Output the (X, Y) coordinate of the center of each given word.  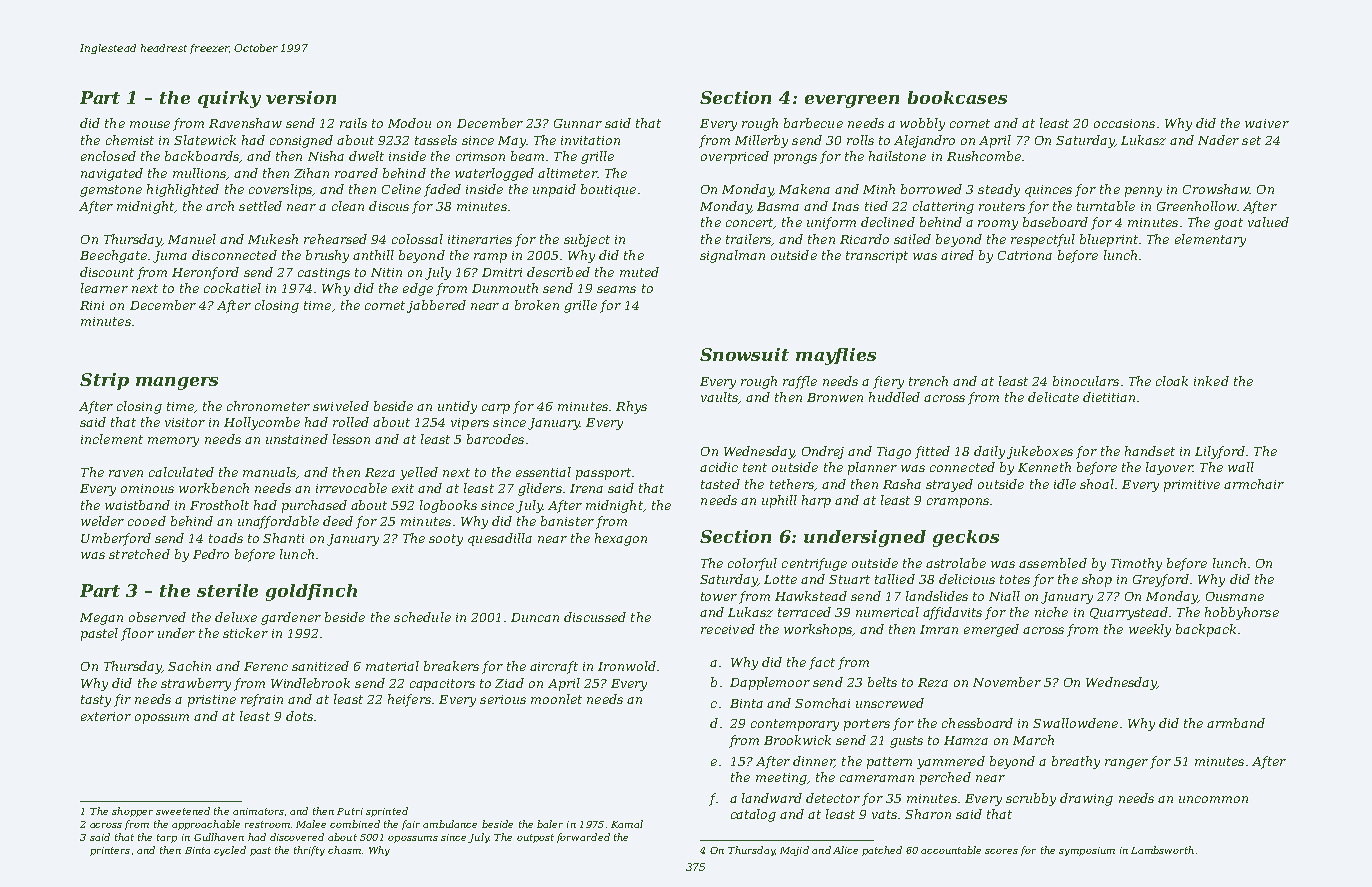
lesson (351, 439)
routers (1002, 206)
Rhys (631, 407)
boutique (608, 190)
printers (110, 851)
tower (719, 596)
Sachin (189, 666)
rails (353, 123)
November (1007, 682)
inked (1211, 381)
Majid (794, 851)
